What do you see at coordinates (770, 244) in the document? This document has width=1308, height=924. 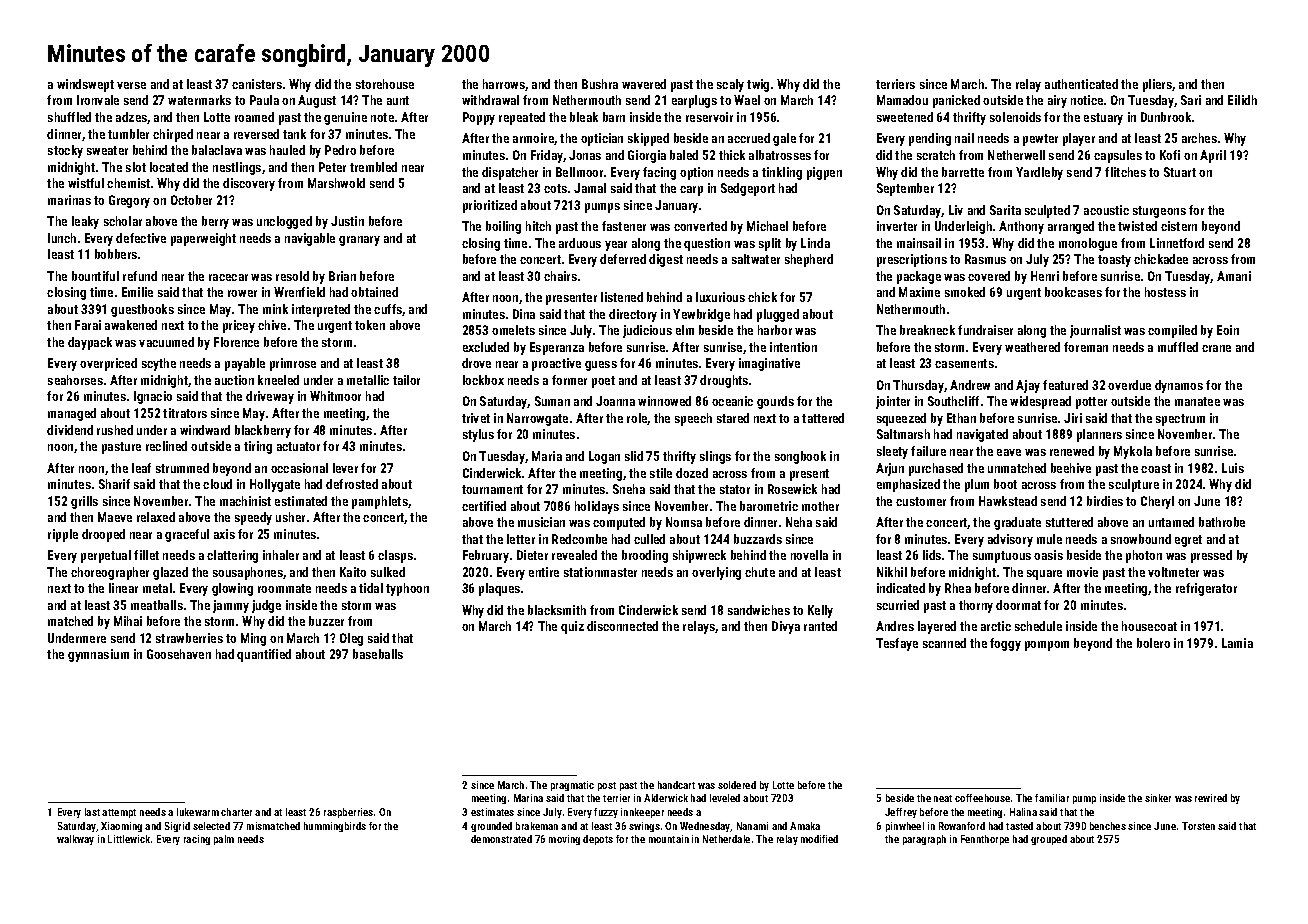 I see `split` at bounding box center [770, 244].
